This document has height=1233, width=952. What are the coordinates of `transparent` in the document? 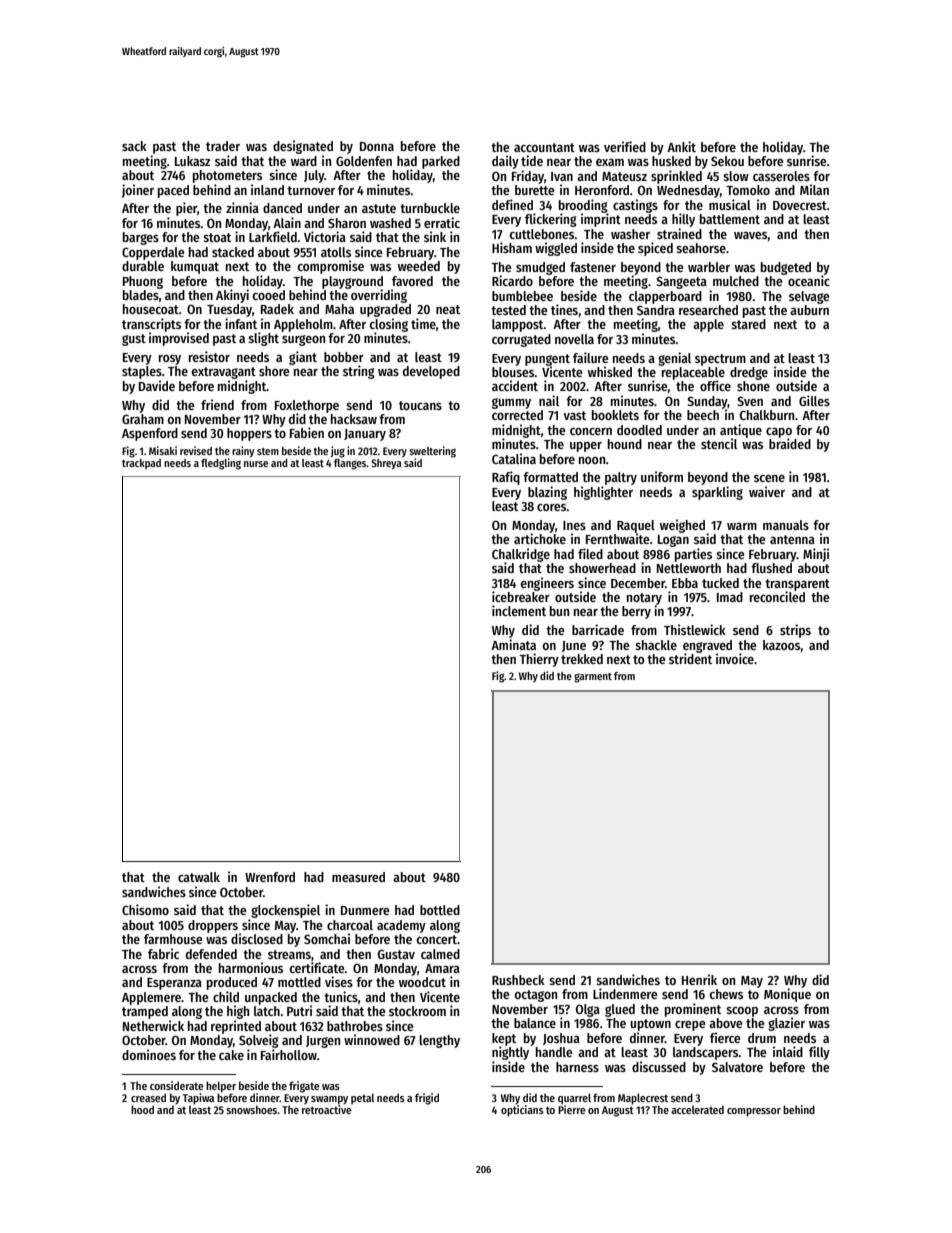 It's located at (797, 585).
